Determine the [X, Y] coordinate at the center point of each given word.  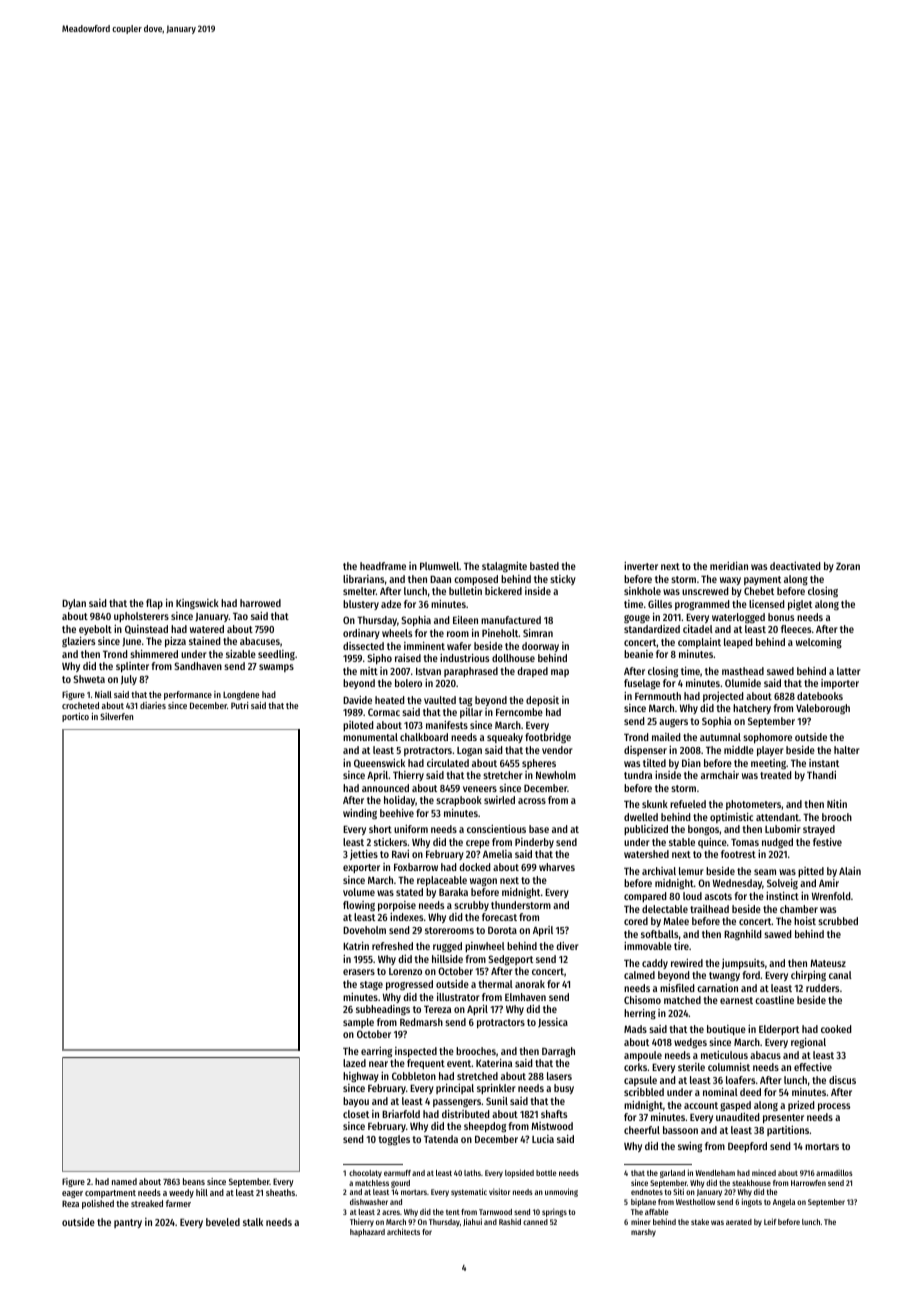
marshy [643, 1233]
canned [535, 1222]
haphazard [367, 1233]
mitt [369, 671]
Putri [240, 705]
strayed [819, 830]
